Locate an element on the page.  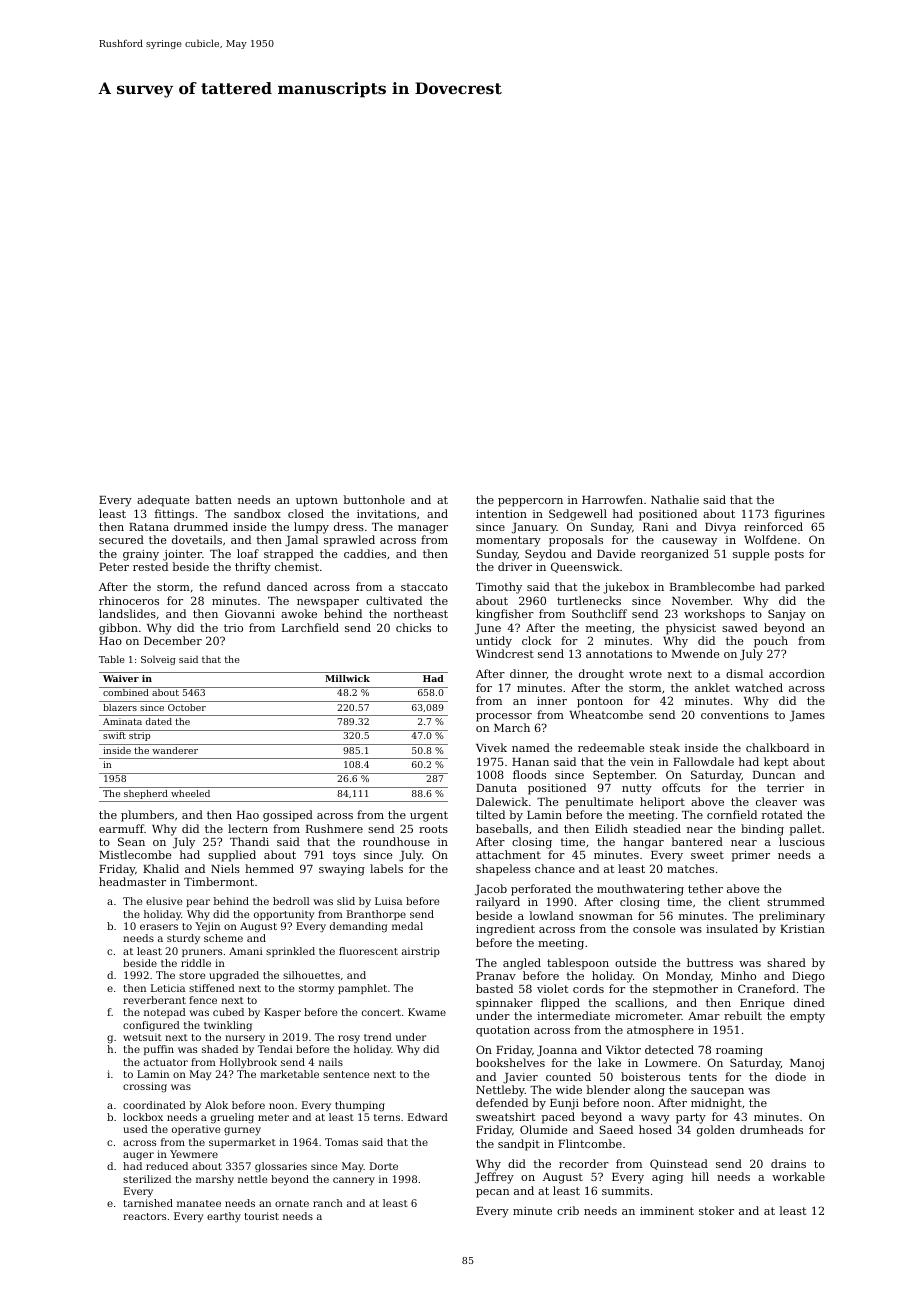
James is located at coordinates (807, 716).
